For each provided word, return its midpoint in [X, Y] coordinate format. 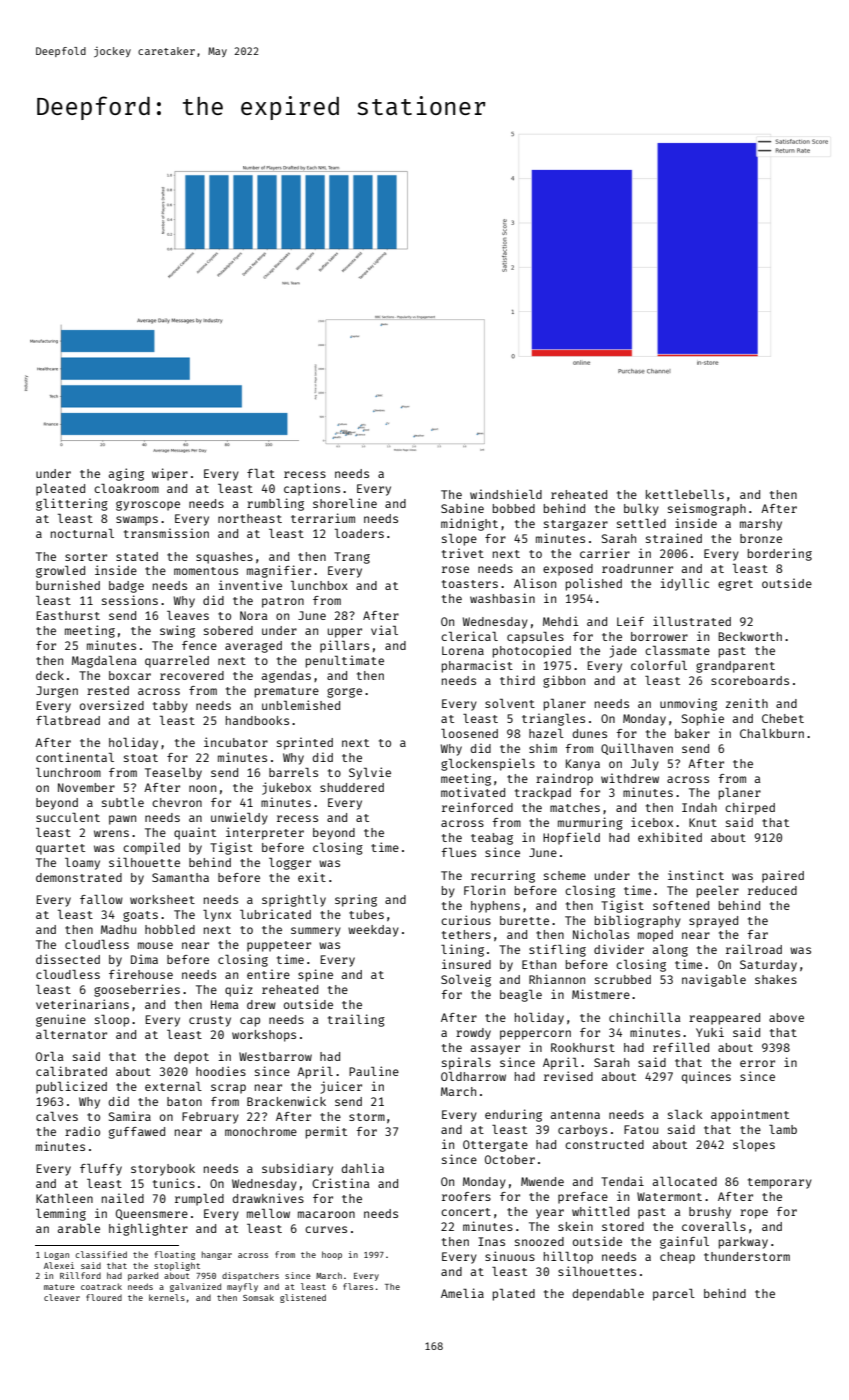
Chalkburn [772, 733]
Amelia [462, 1293]
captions [312, 489]
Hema [225, 1004]
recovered [192, 675]
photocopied [532, 651]
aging [126, 474]
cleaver [62, 1297]
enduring [513, 1115]
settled [641, 523]
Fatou [641, 1129]
